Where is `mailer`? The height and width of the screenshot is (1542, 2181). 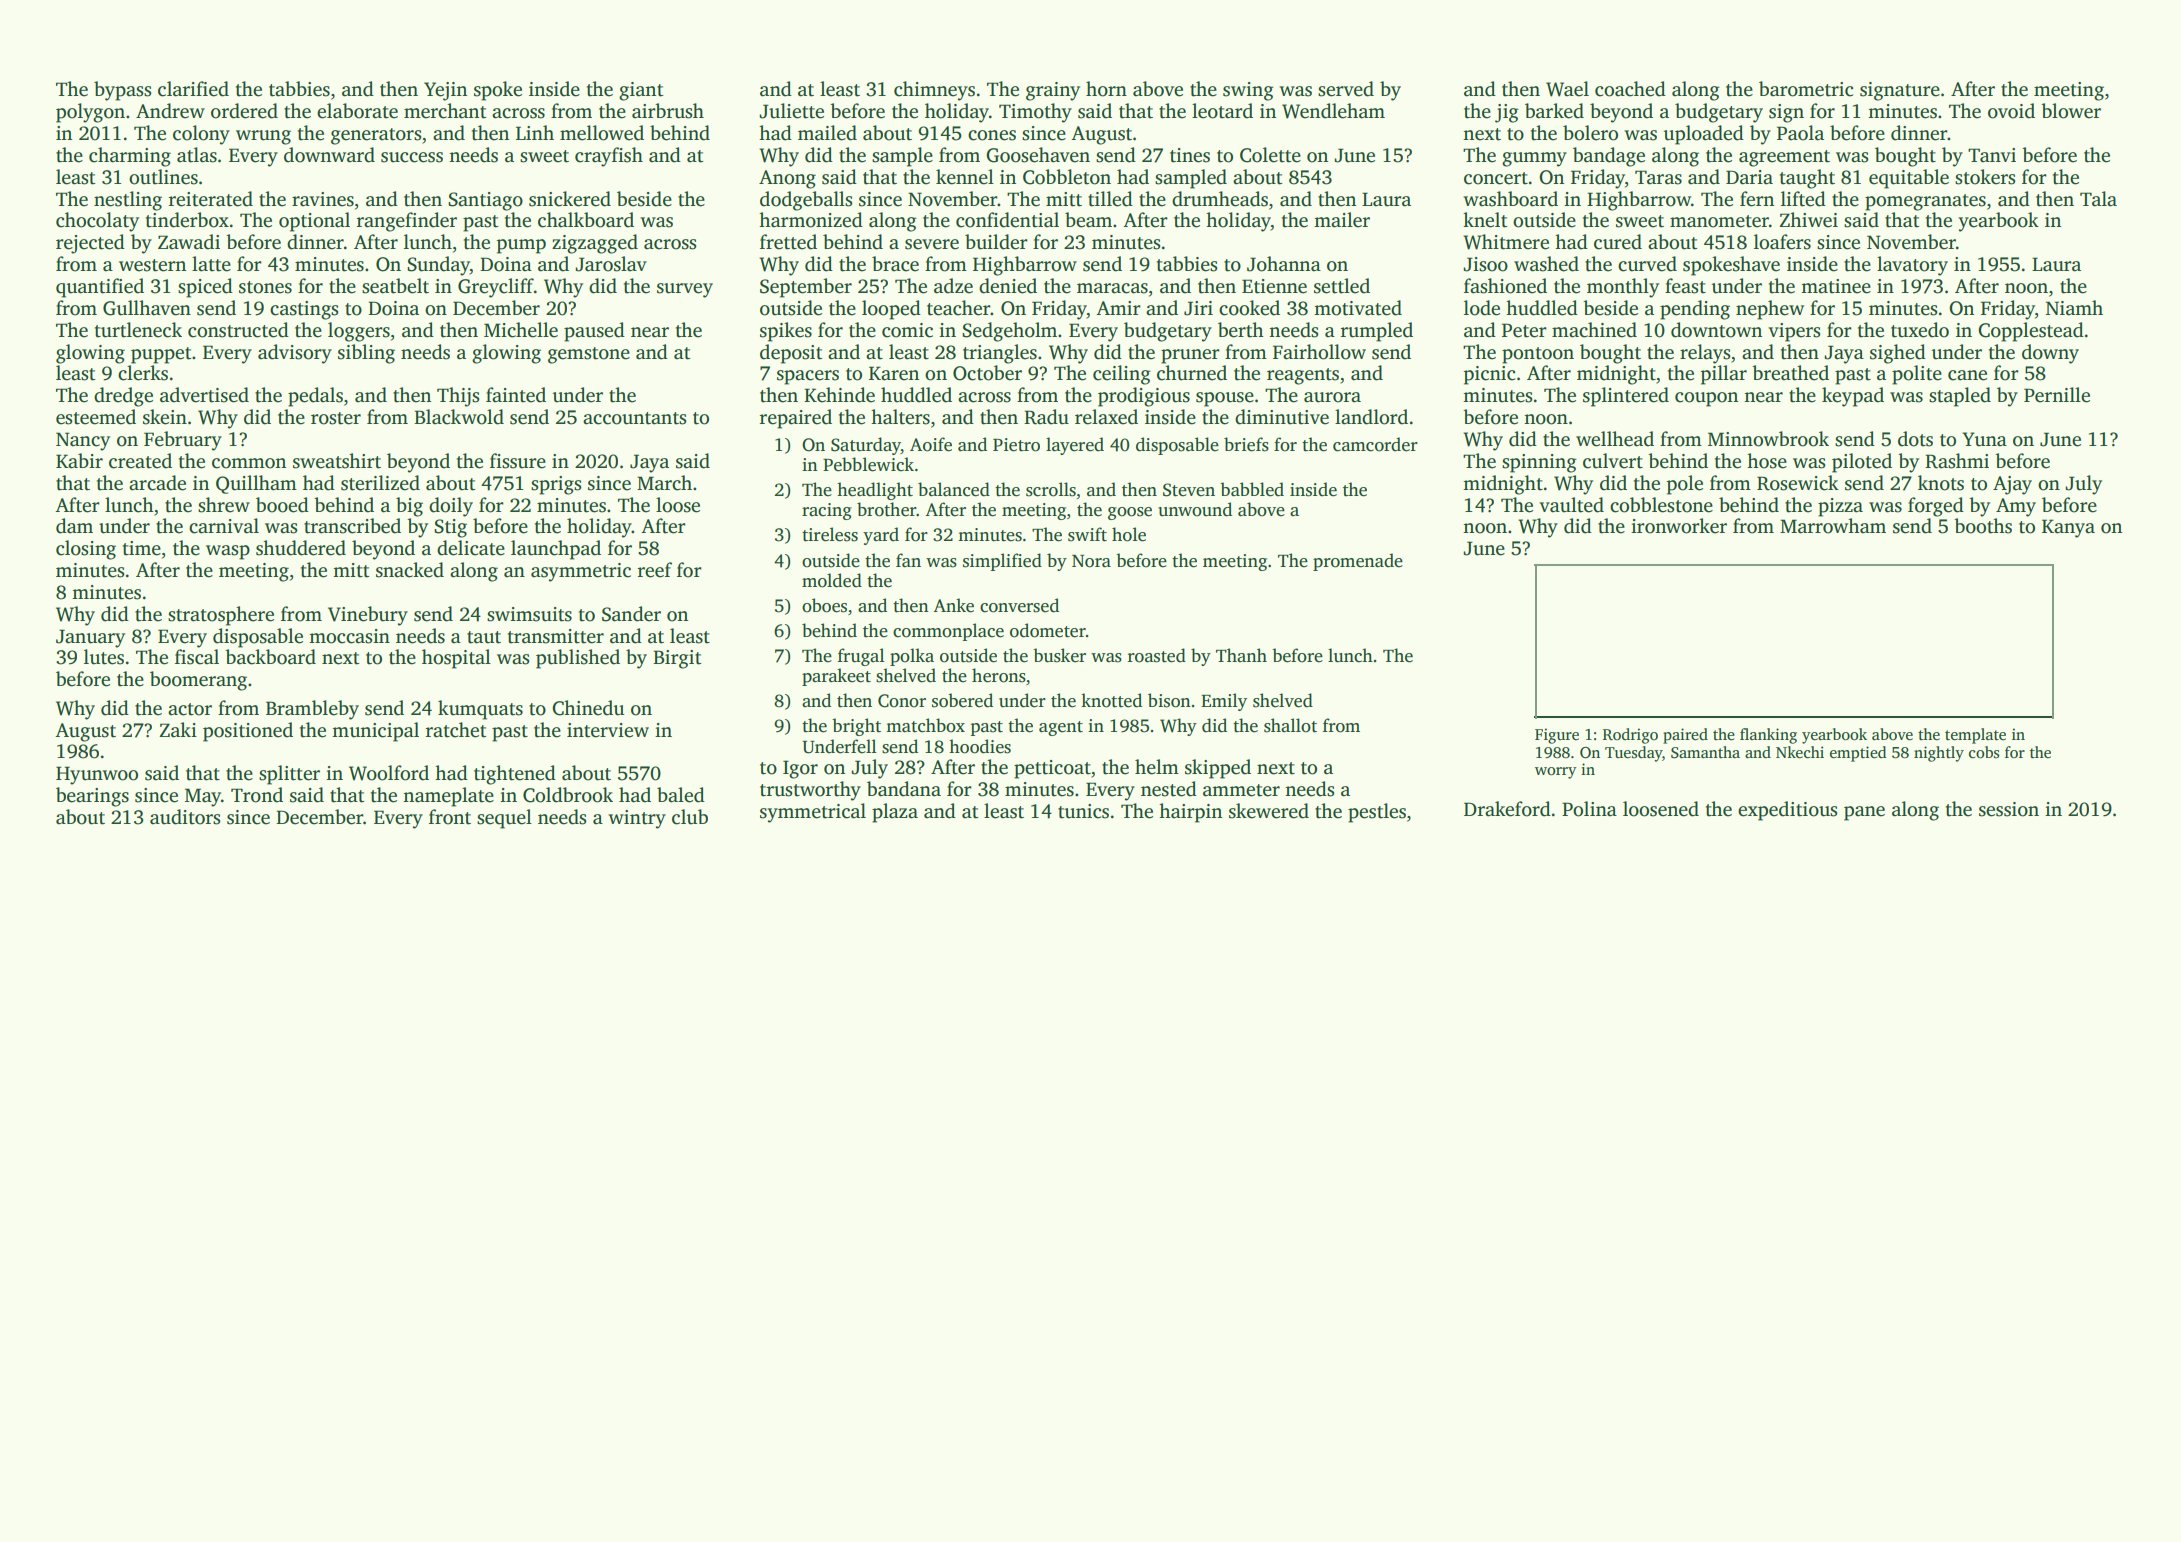
mailer is located at coordinates (1342, 220).
